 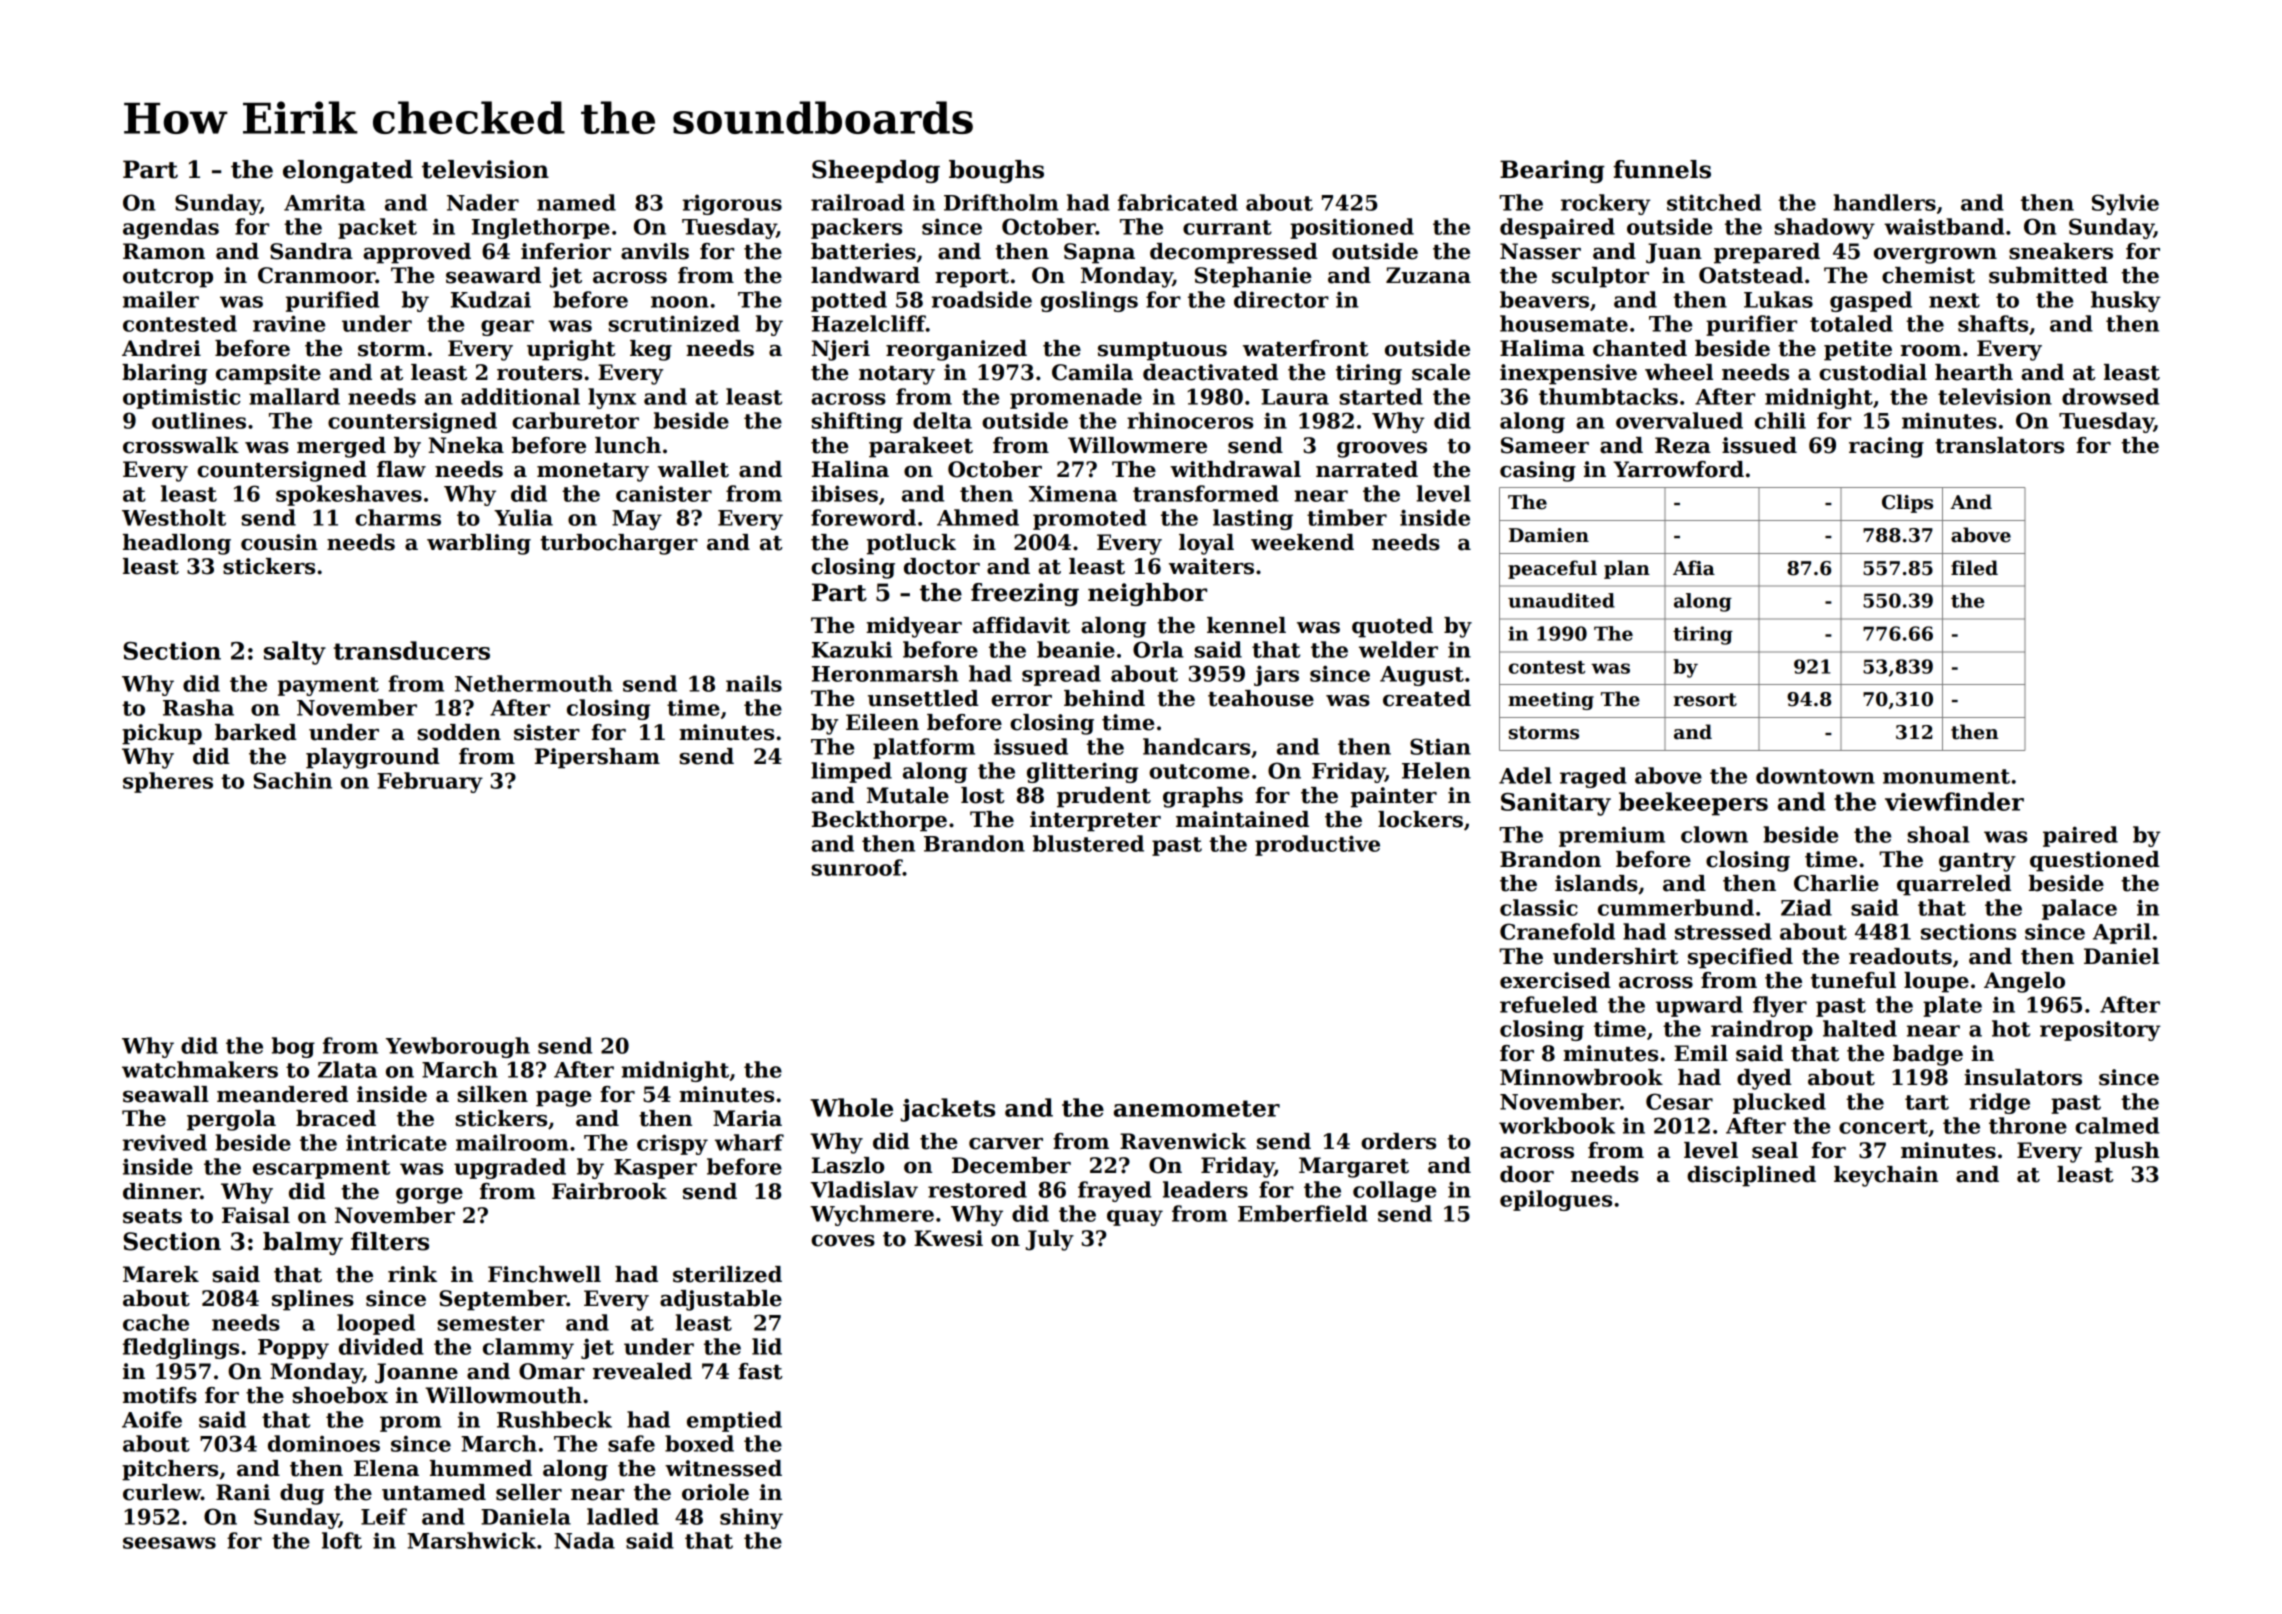 What do you see at coordinates (564, 1099) in the document?
I see `page` at bounding box center [564, 1099].
